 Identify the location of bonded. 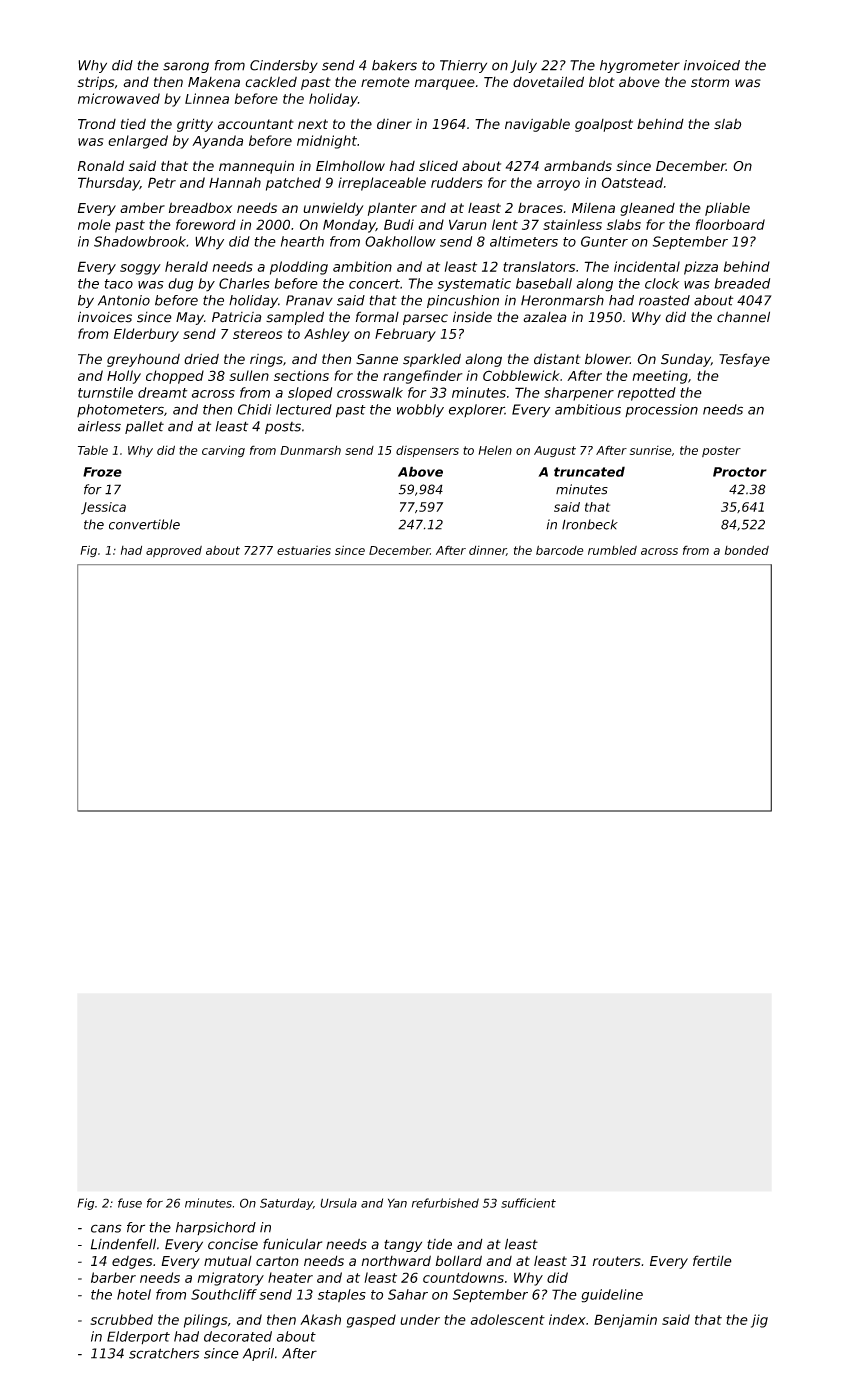
(747, 550).
